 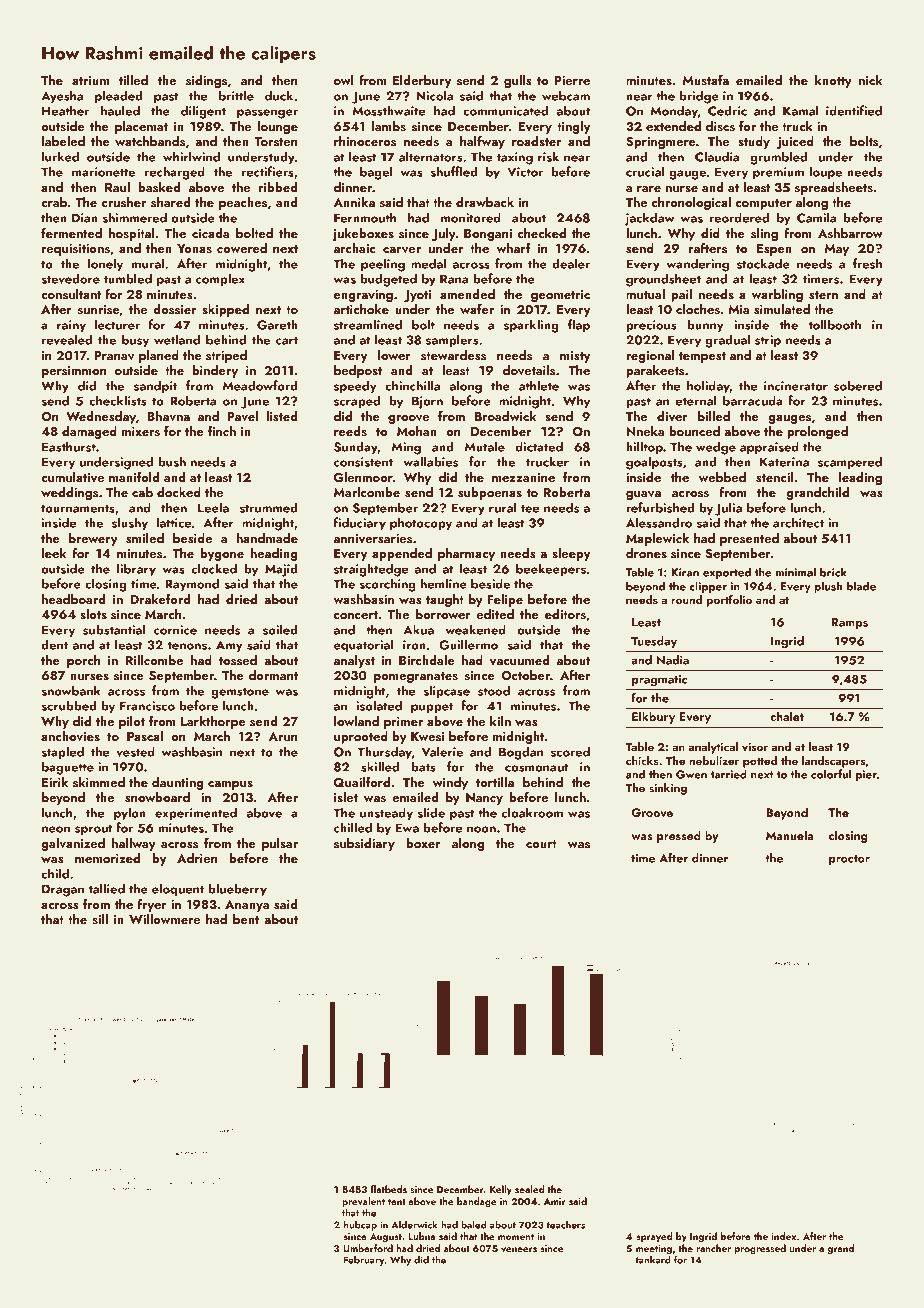 I want to click on iron, so click(x=414, y=645).
